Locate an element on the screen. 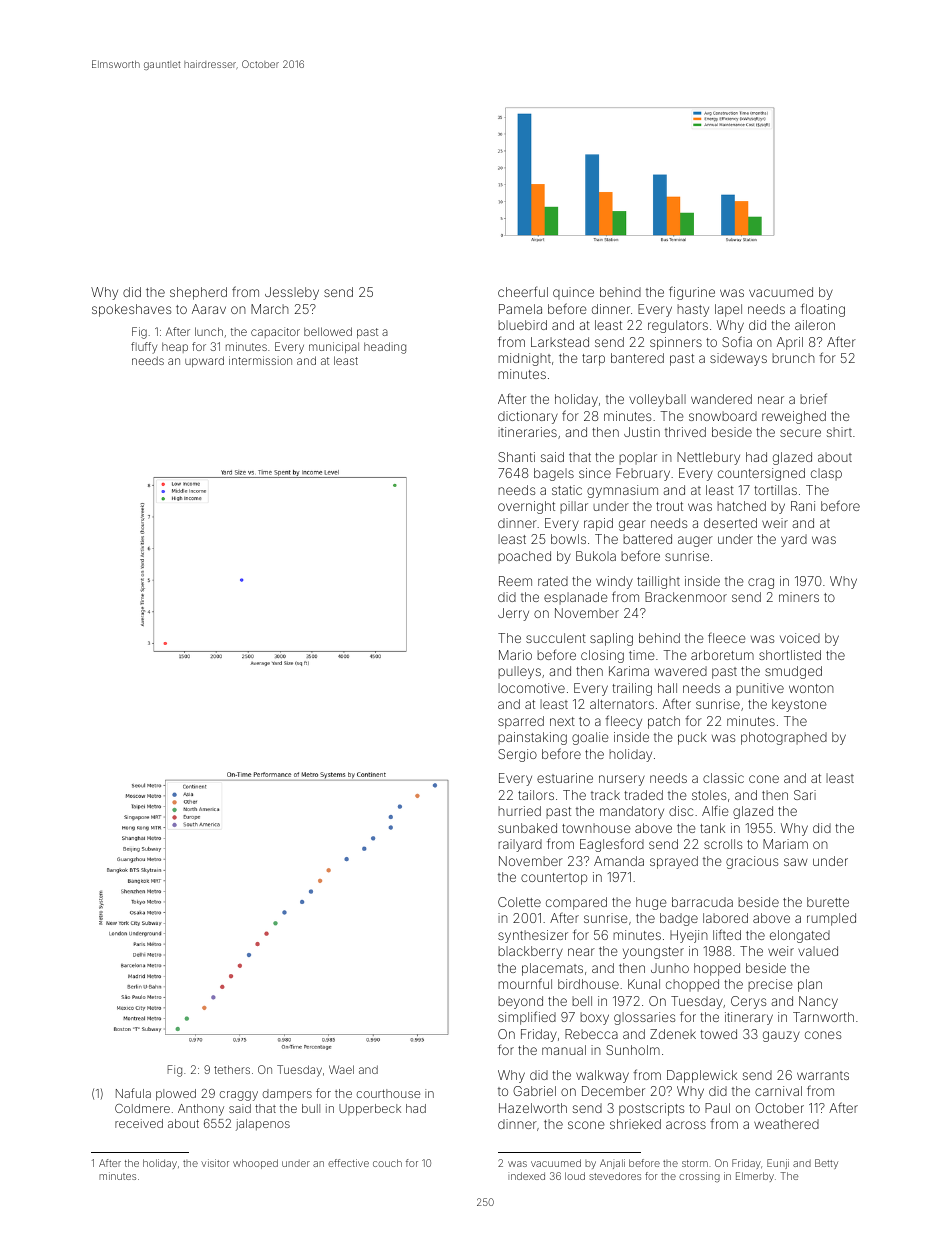 The image size is (952, 1233). loud is located at coordinates (575, 1176).
